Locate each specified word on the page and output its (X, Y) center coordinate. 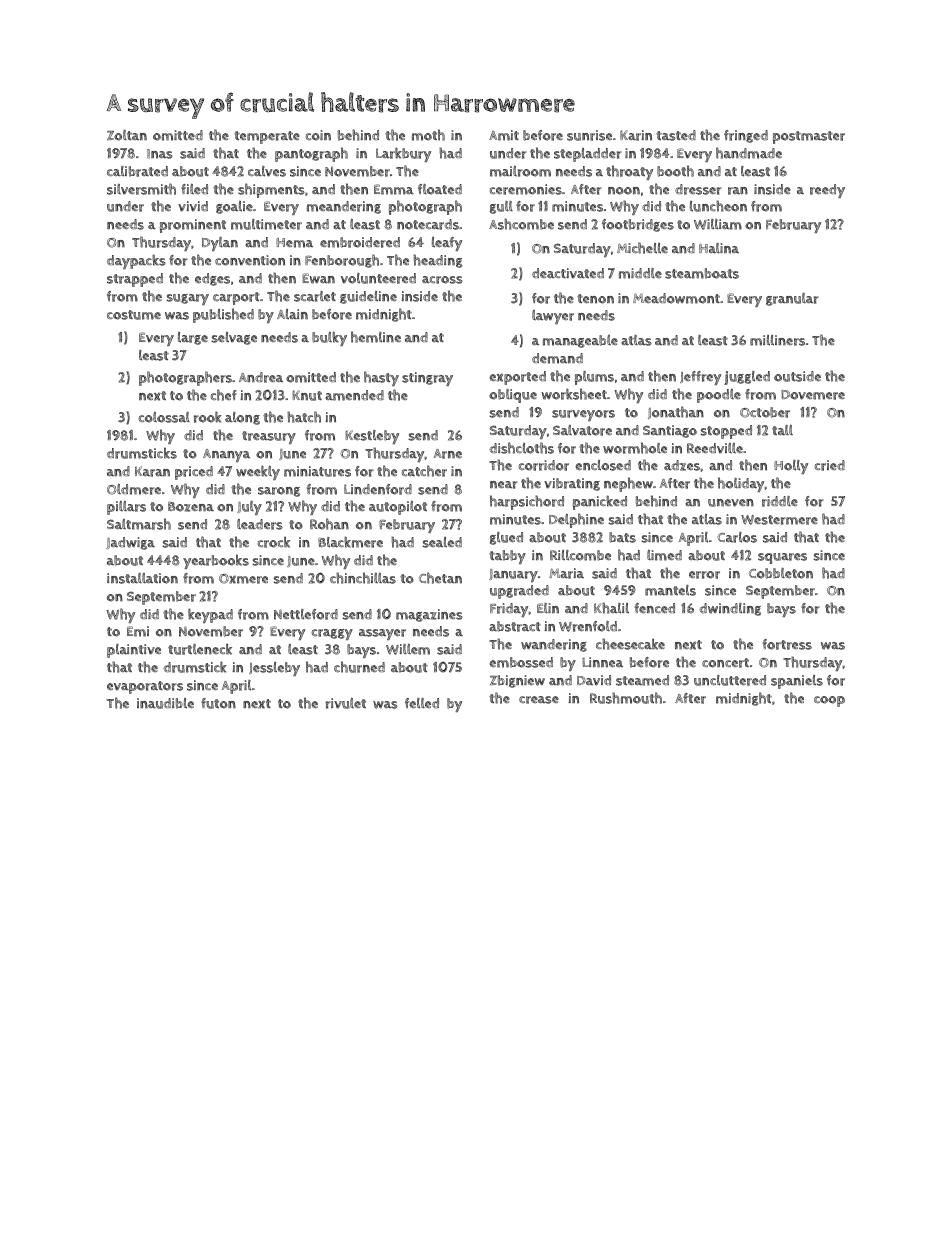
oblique (513, 396)
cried (830, 465)
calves (267, 171)
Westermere (779, 520)
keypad (210, 615)
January (513, 575)
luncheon (718, 206)
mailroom (520, 171)
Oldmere (134, 489)
